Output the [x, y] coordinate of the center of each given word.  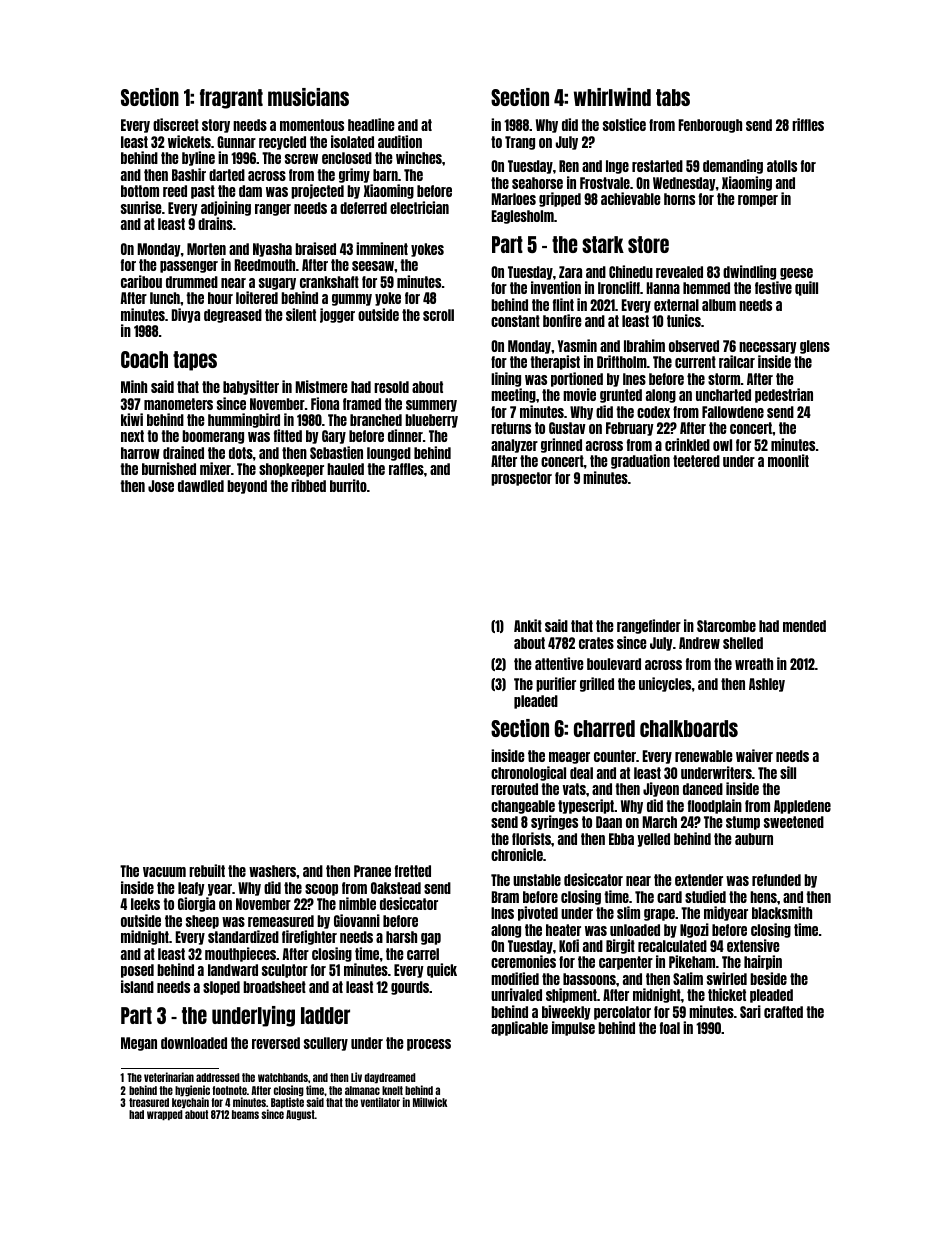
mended [804, 626]
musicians [308, 97]
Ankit [528, 625]
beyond [247, 487]
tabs [673, 97]
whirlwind [612, 97]
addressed [218, 1077]
